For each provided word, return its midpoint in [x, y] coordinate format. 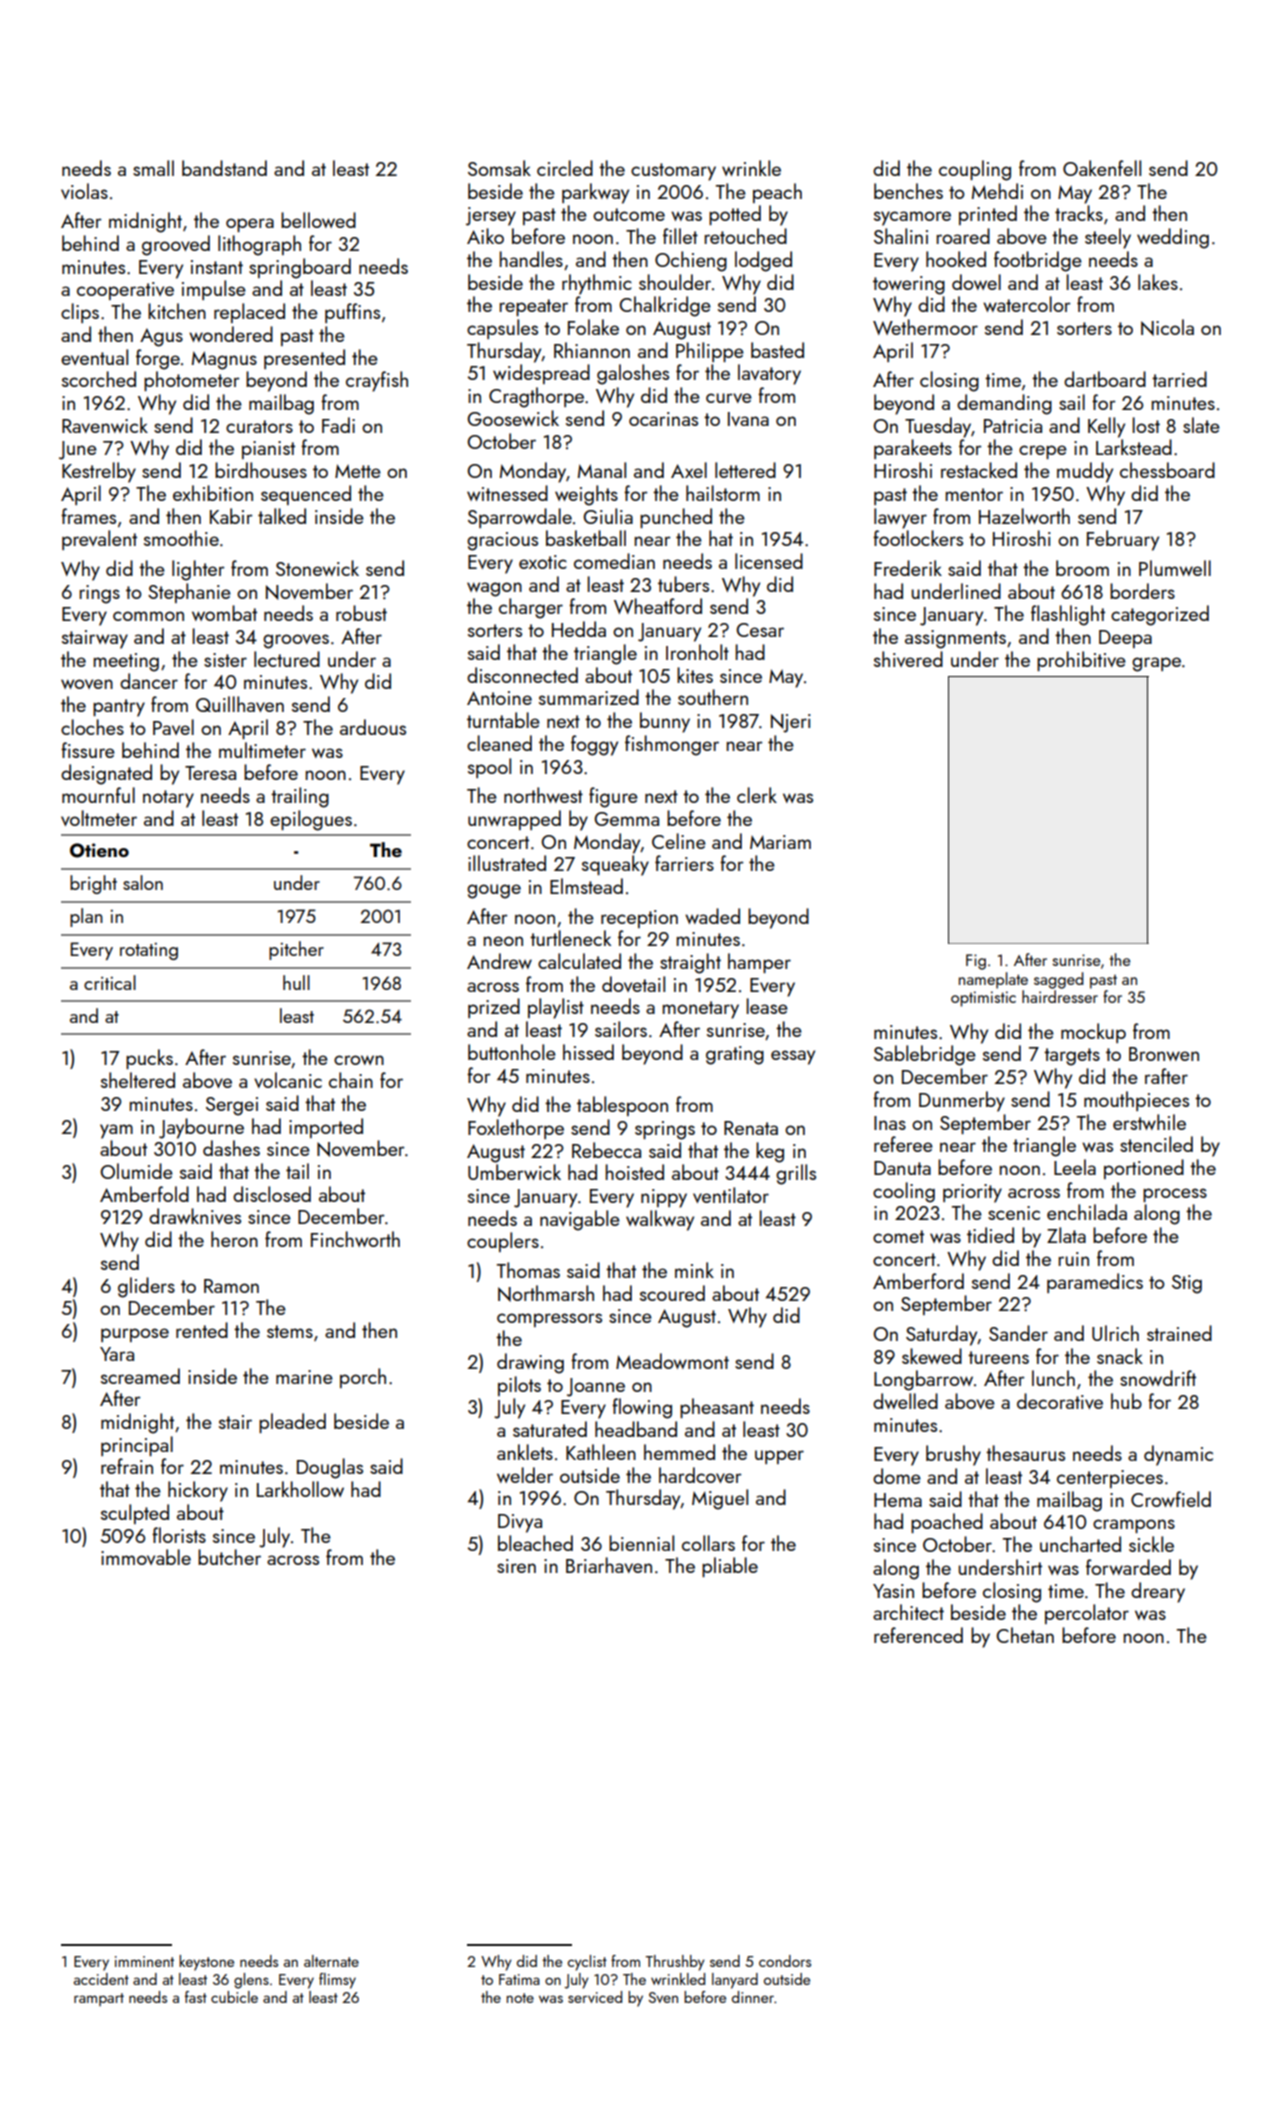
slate [1201, 425]
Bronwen [1164, 1054]
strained [1179, 1333]
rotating [149, 951]
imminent [144, 1961]
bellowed [318, 220]
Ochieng [691, 261]
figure [613, 797]
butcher [229, 1557]
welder [525, 1475]
